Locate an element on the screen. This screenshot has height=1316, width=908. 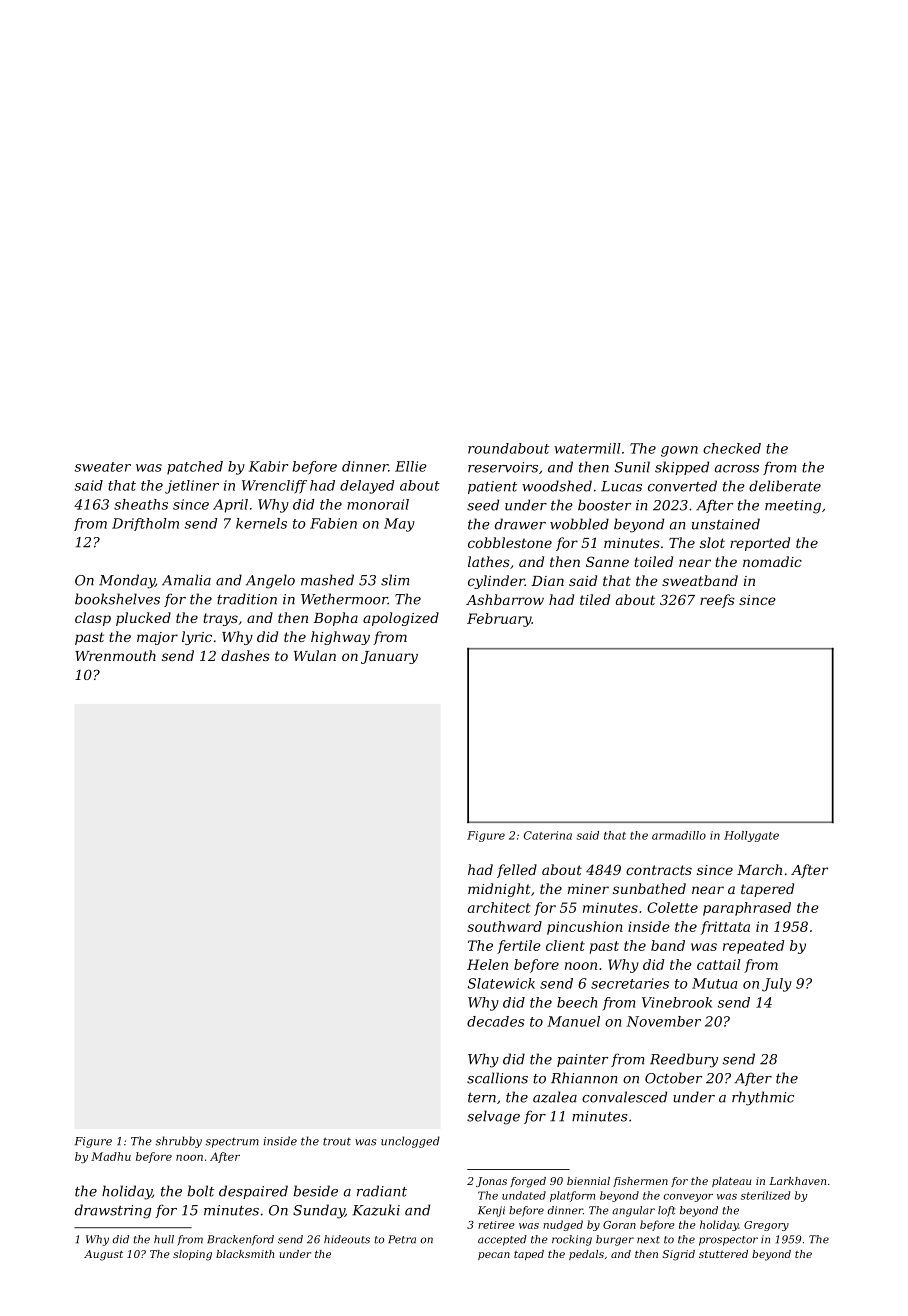
Lucas is located at coordinates (621, 486).
